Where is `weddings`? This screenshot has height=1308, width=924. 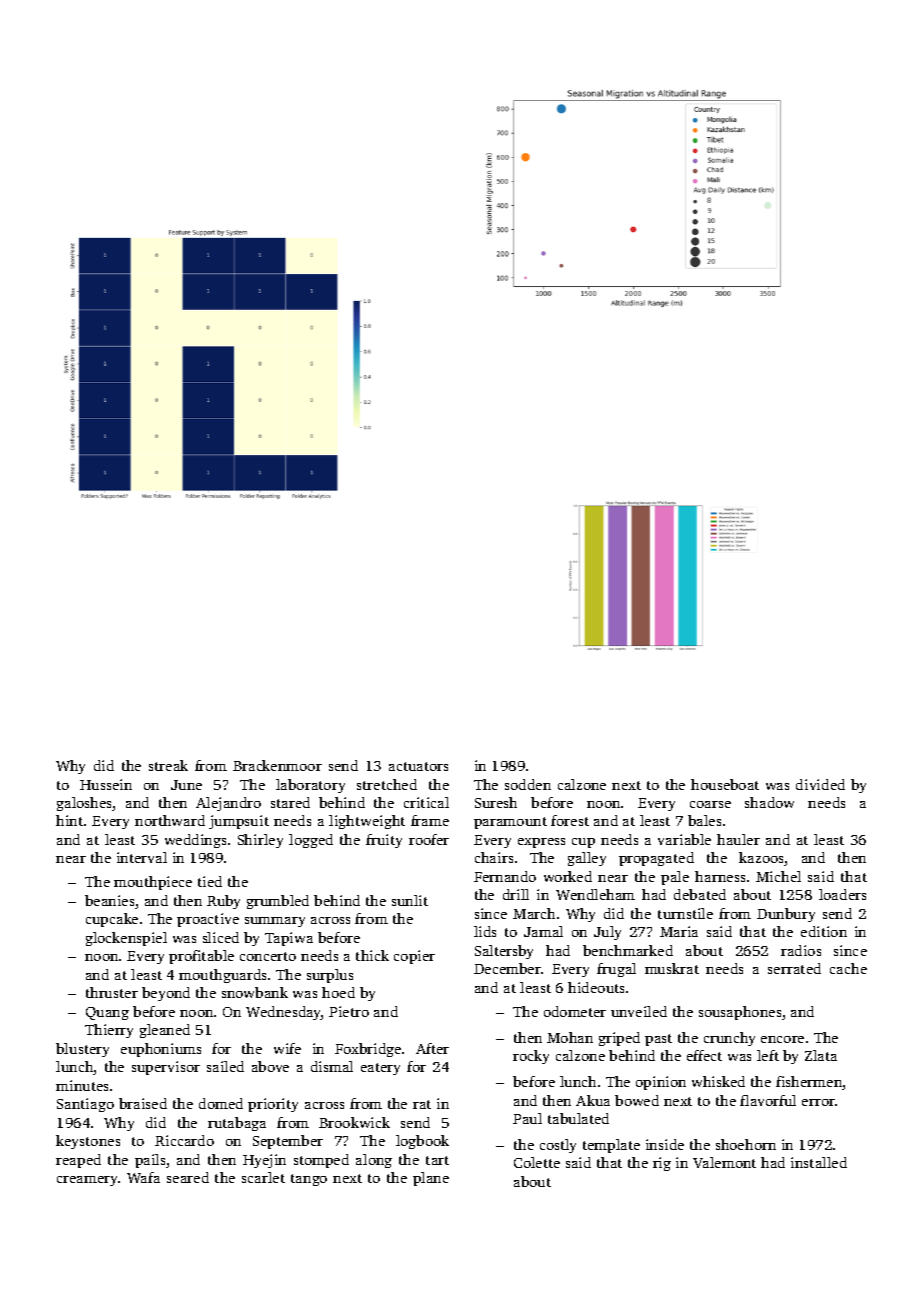
weddings is located at coordinates (195, 841).
